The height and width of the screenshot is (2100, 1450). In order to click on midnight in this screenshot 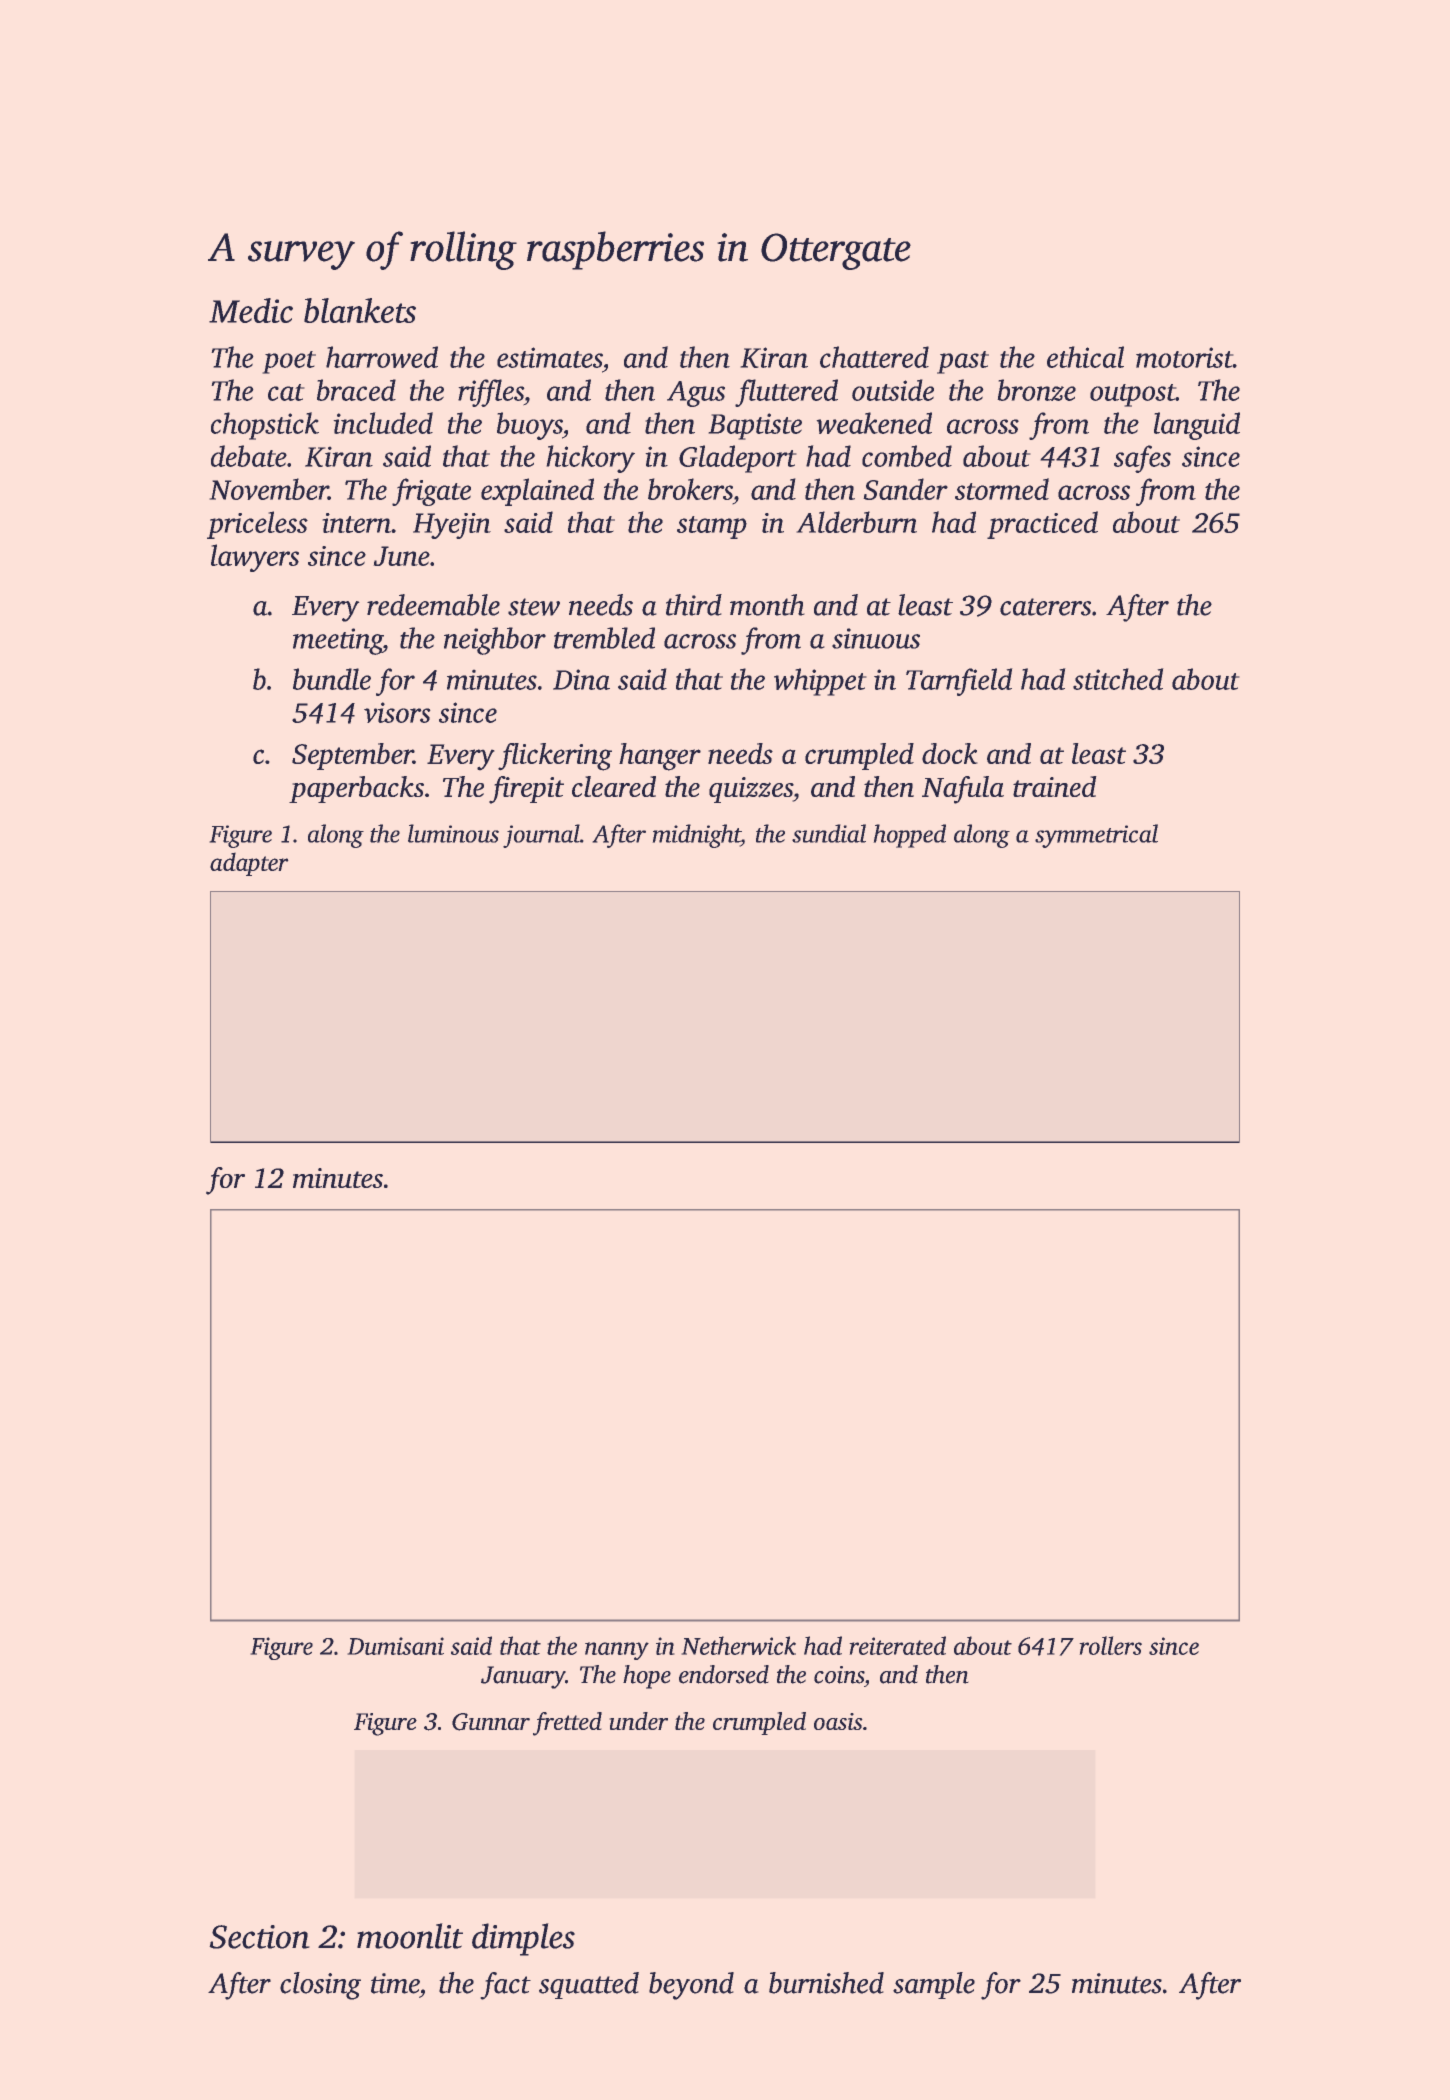, I will do `click(696, 836)`.
